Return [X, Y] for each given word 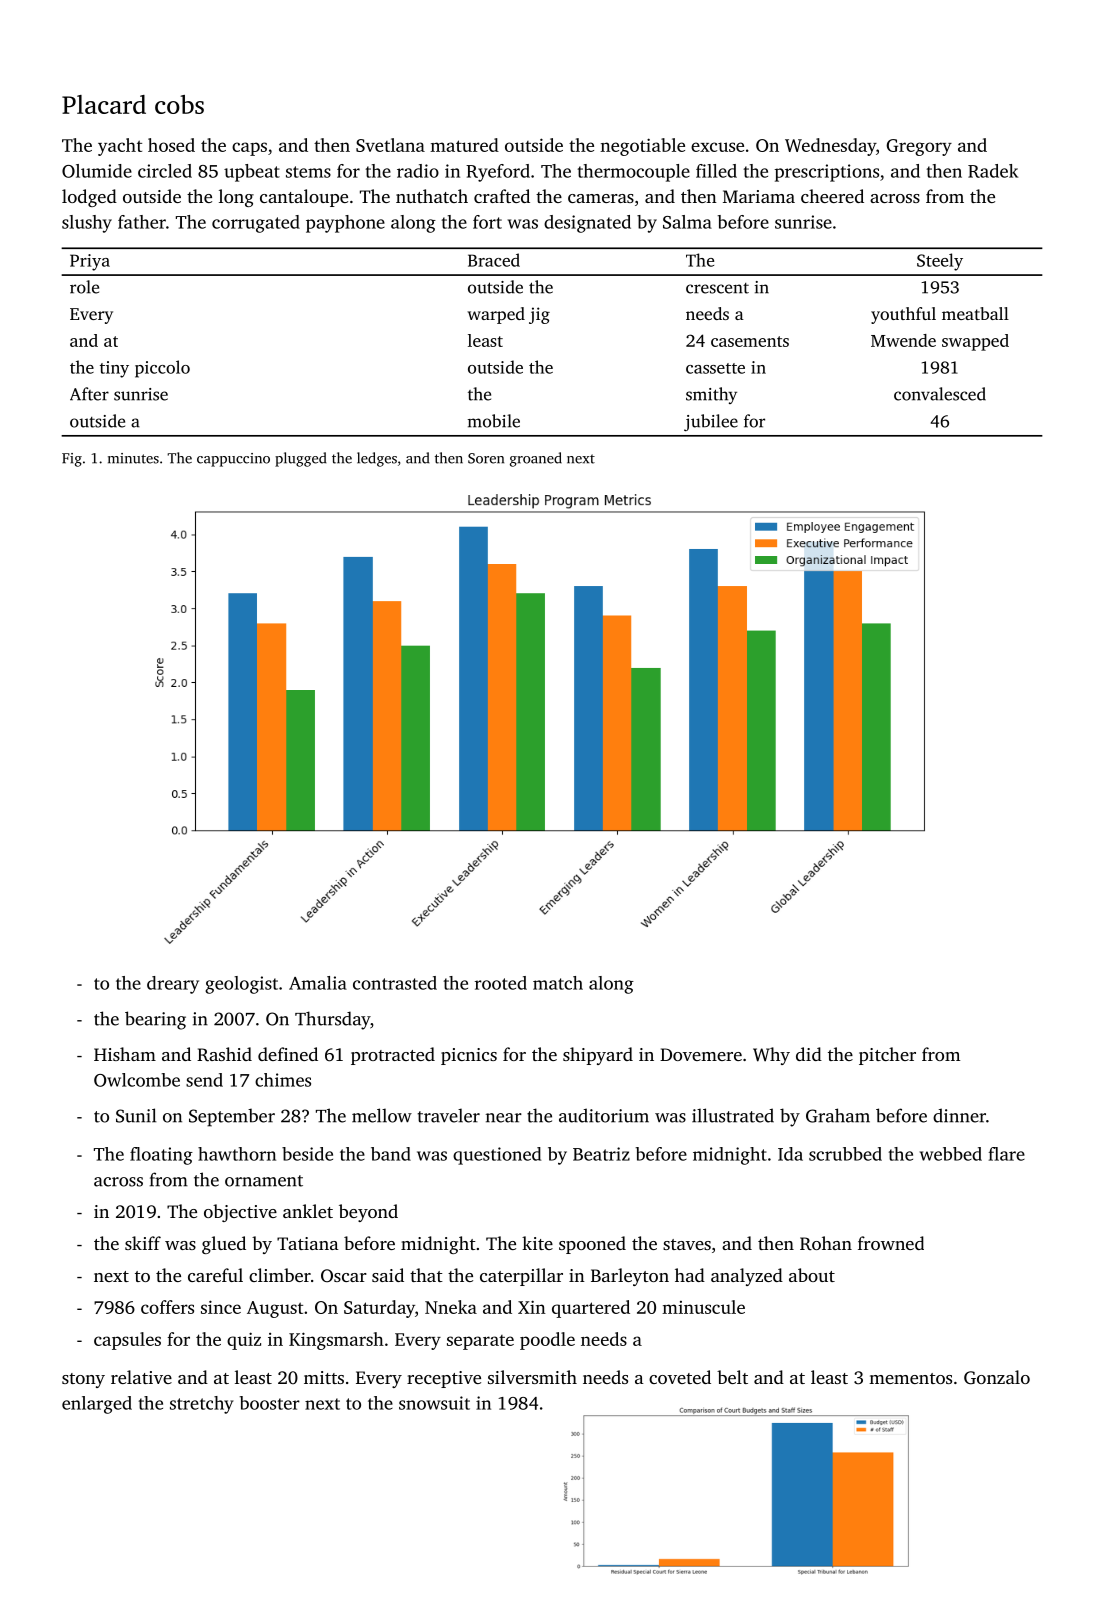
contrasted [395, 983]
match [558, 983]
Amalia [318, 983]
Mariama [759, 196]
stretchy [202, 1405]
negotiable [642, 147]
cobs [179, 104]
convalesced [940, 394]
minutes [133, 458]
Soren [486, 458]
